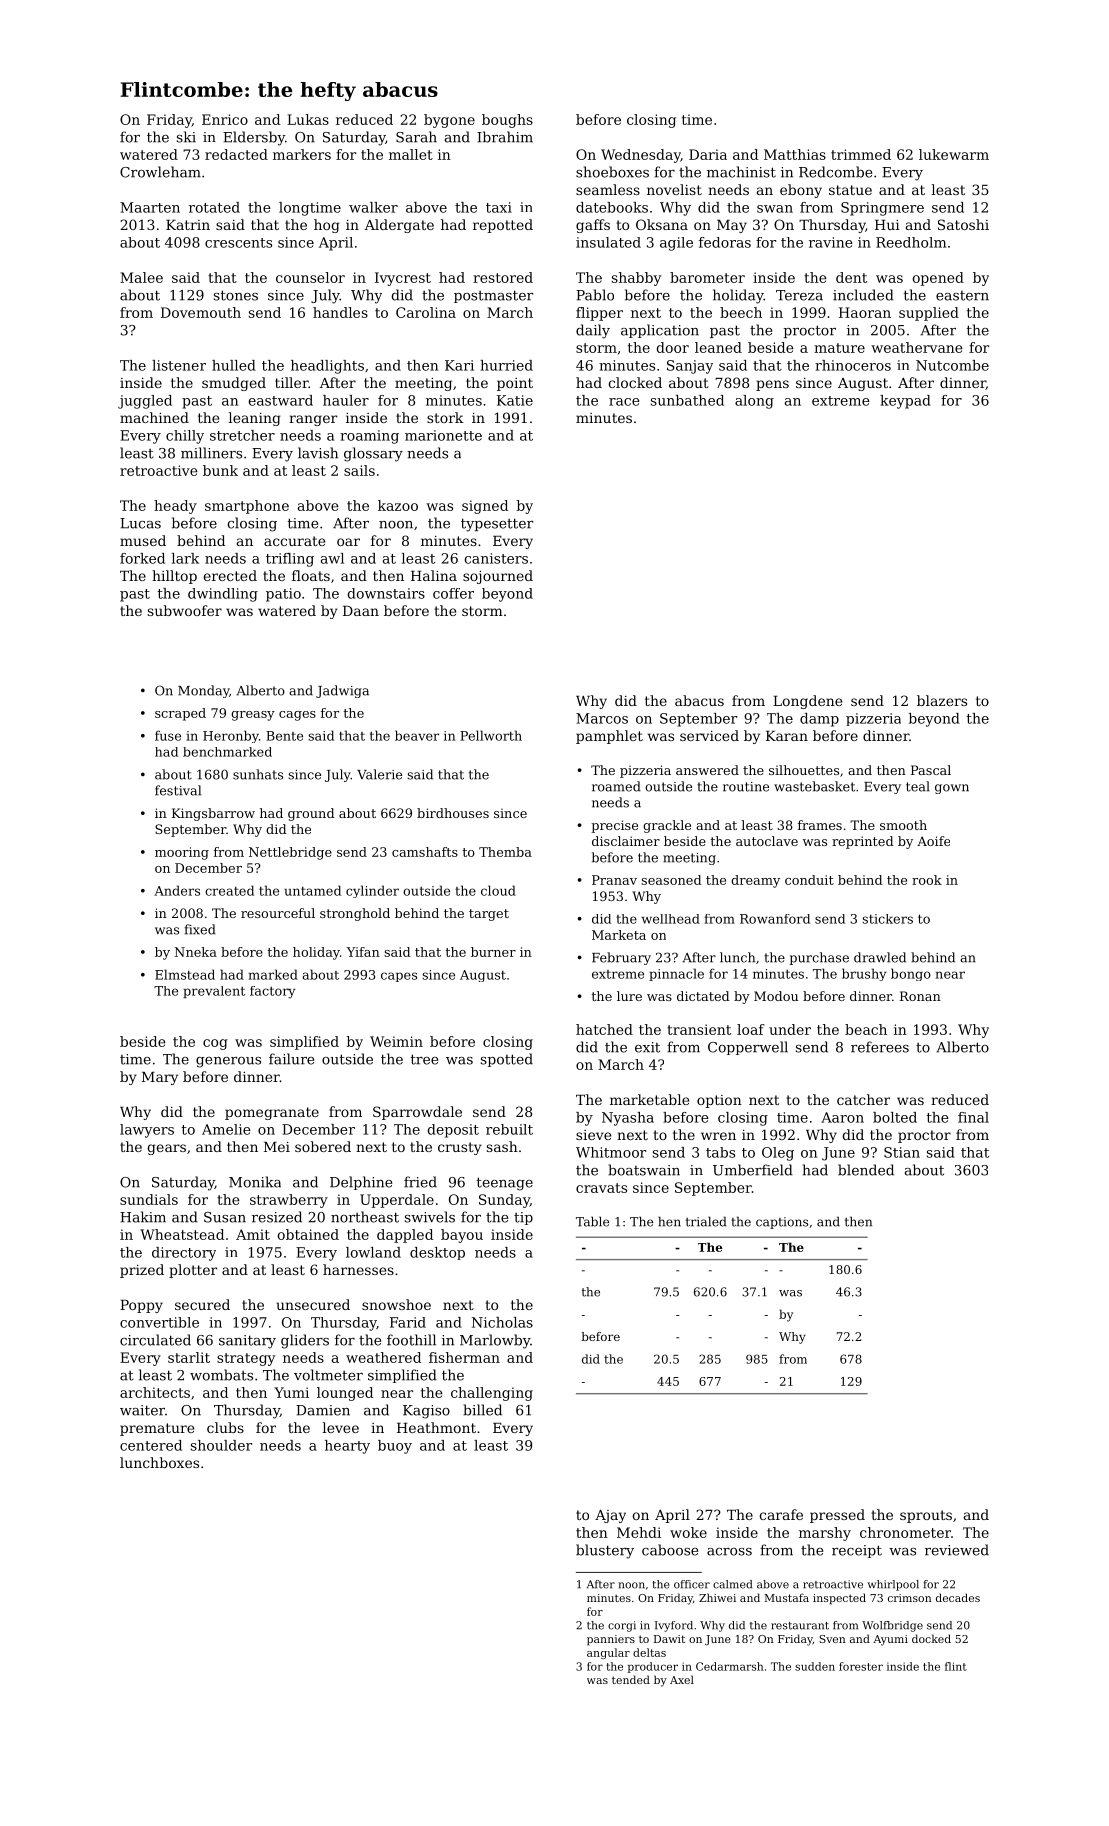 The image size is (1109, 1826). I want to click on Enrico, so click(225, 119).
